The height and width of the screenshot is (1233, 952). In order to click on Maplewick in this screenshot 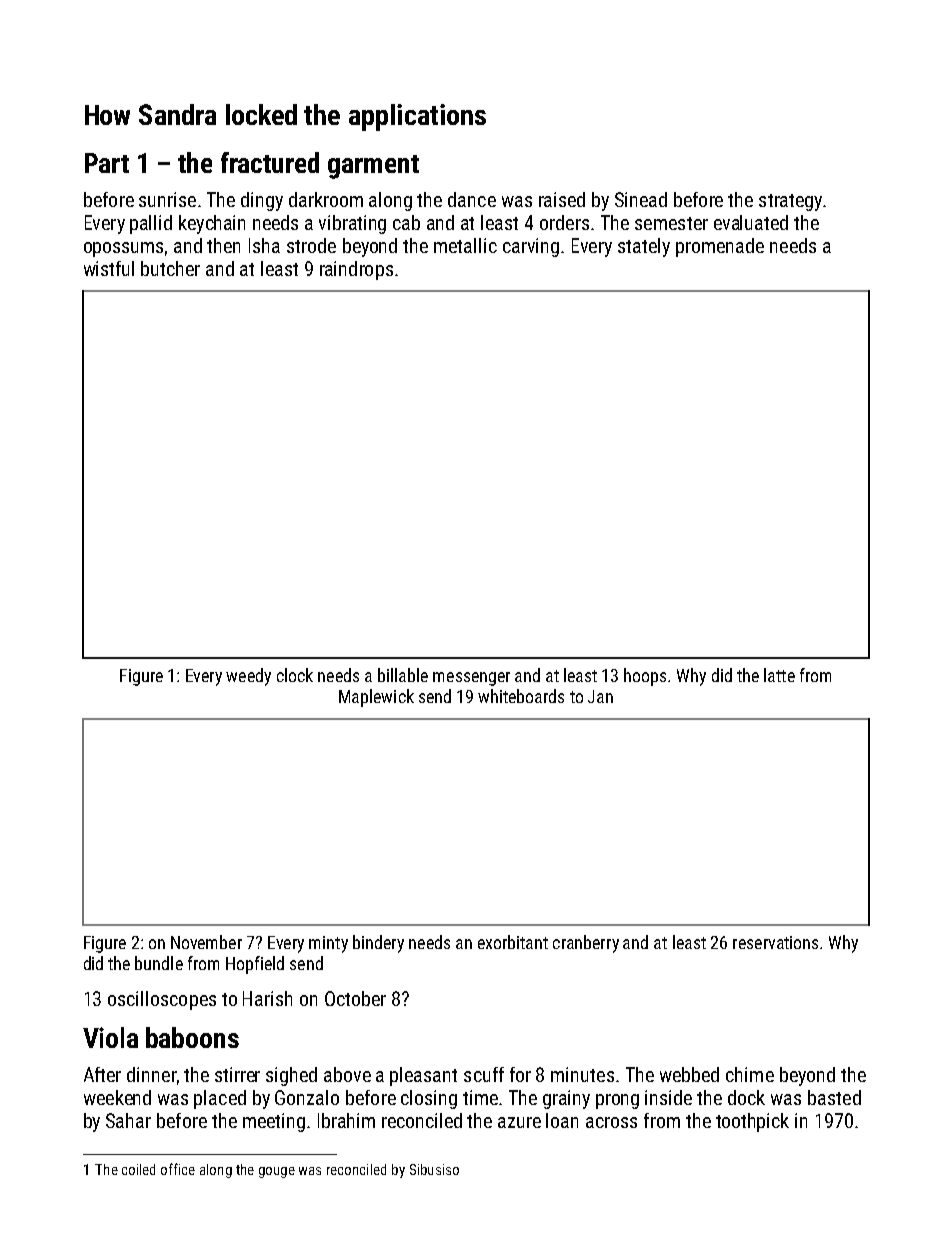, I will do `click(376, 698)`.
